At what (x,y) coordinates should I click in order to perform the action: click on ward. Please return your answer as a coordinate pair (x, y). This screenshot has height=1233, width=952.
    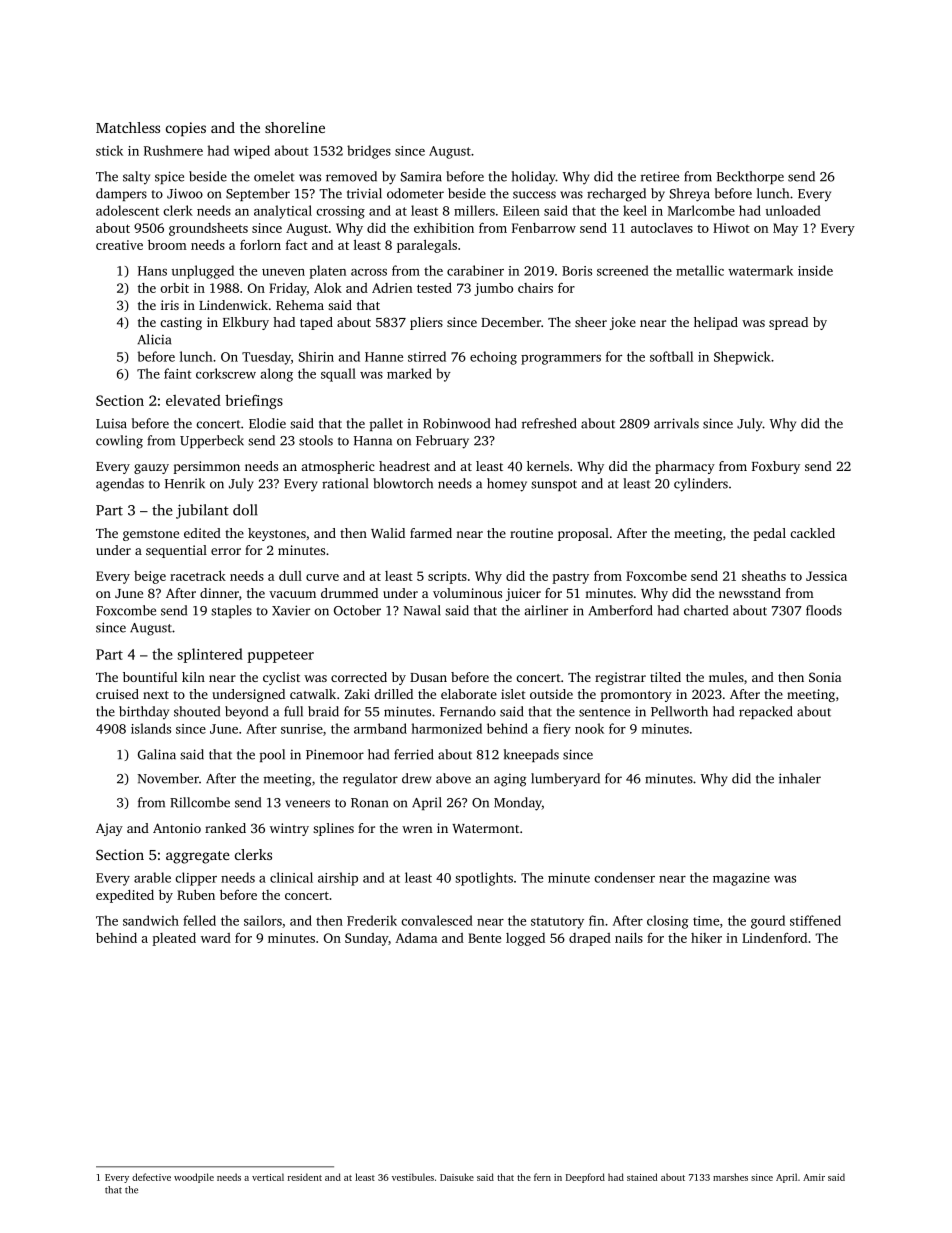
    Looking at the image, I should click on (216, 938).
